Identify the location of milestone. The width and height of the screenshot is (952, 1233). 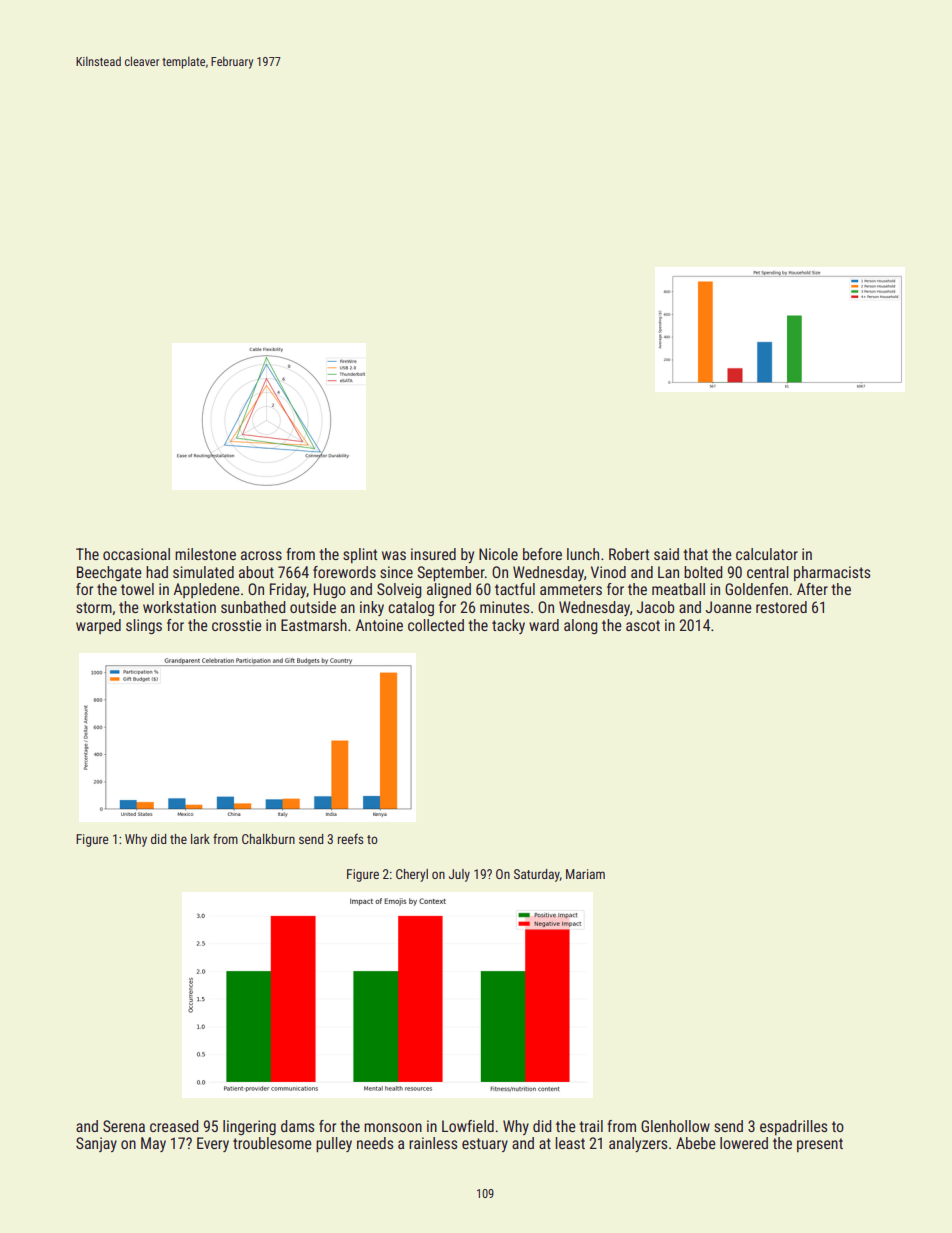
(205, 554).
